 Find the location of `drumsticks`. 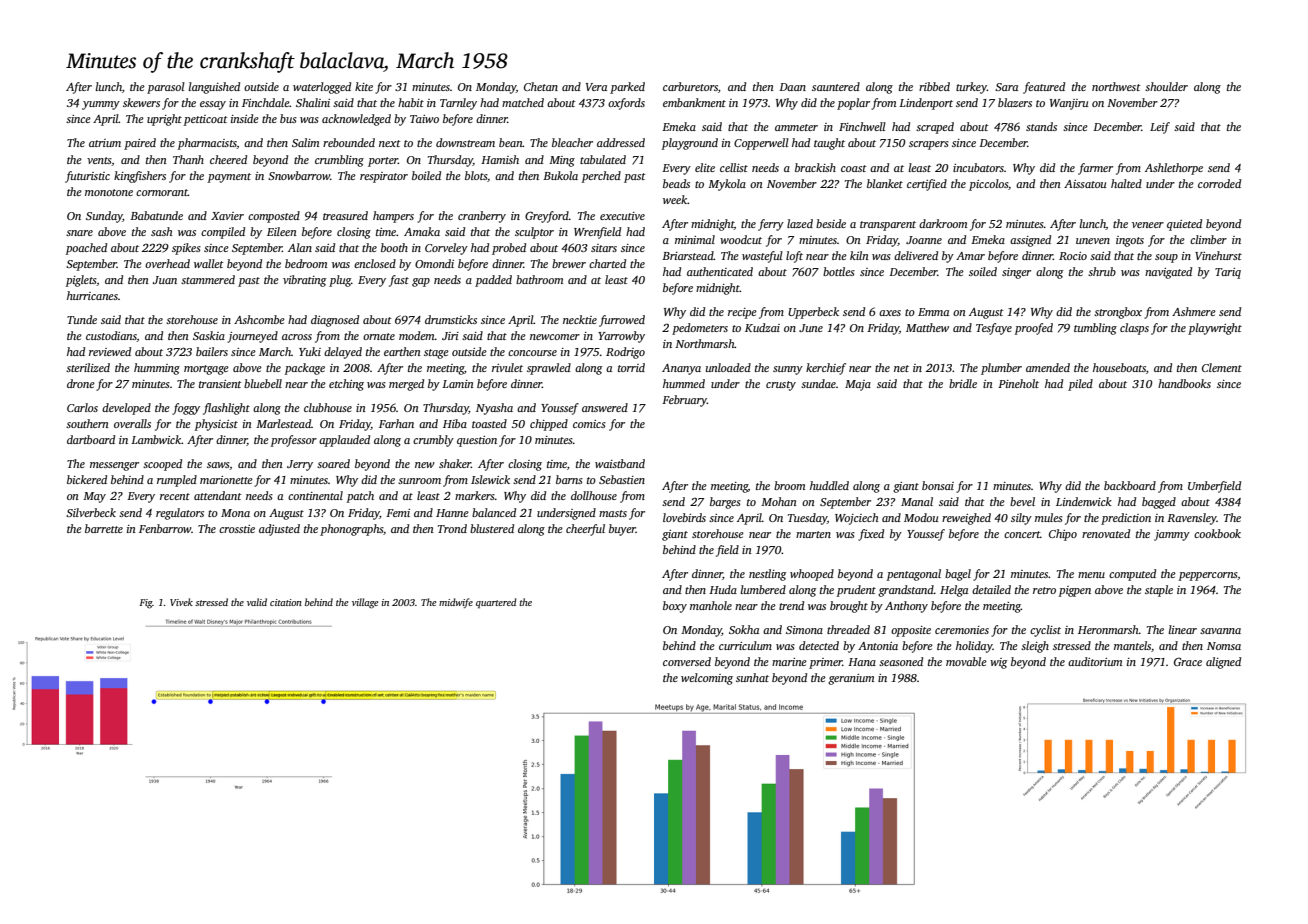

drumsticks is located at coordinates (451, 319).
